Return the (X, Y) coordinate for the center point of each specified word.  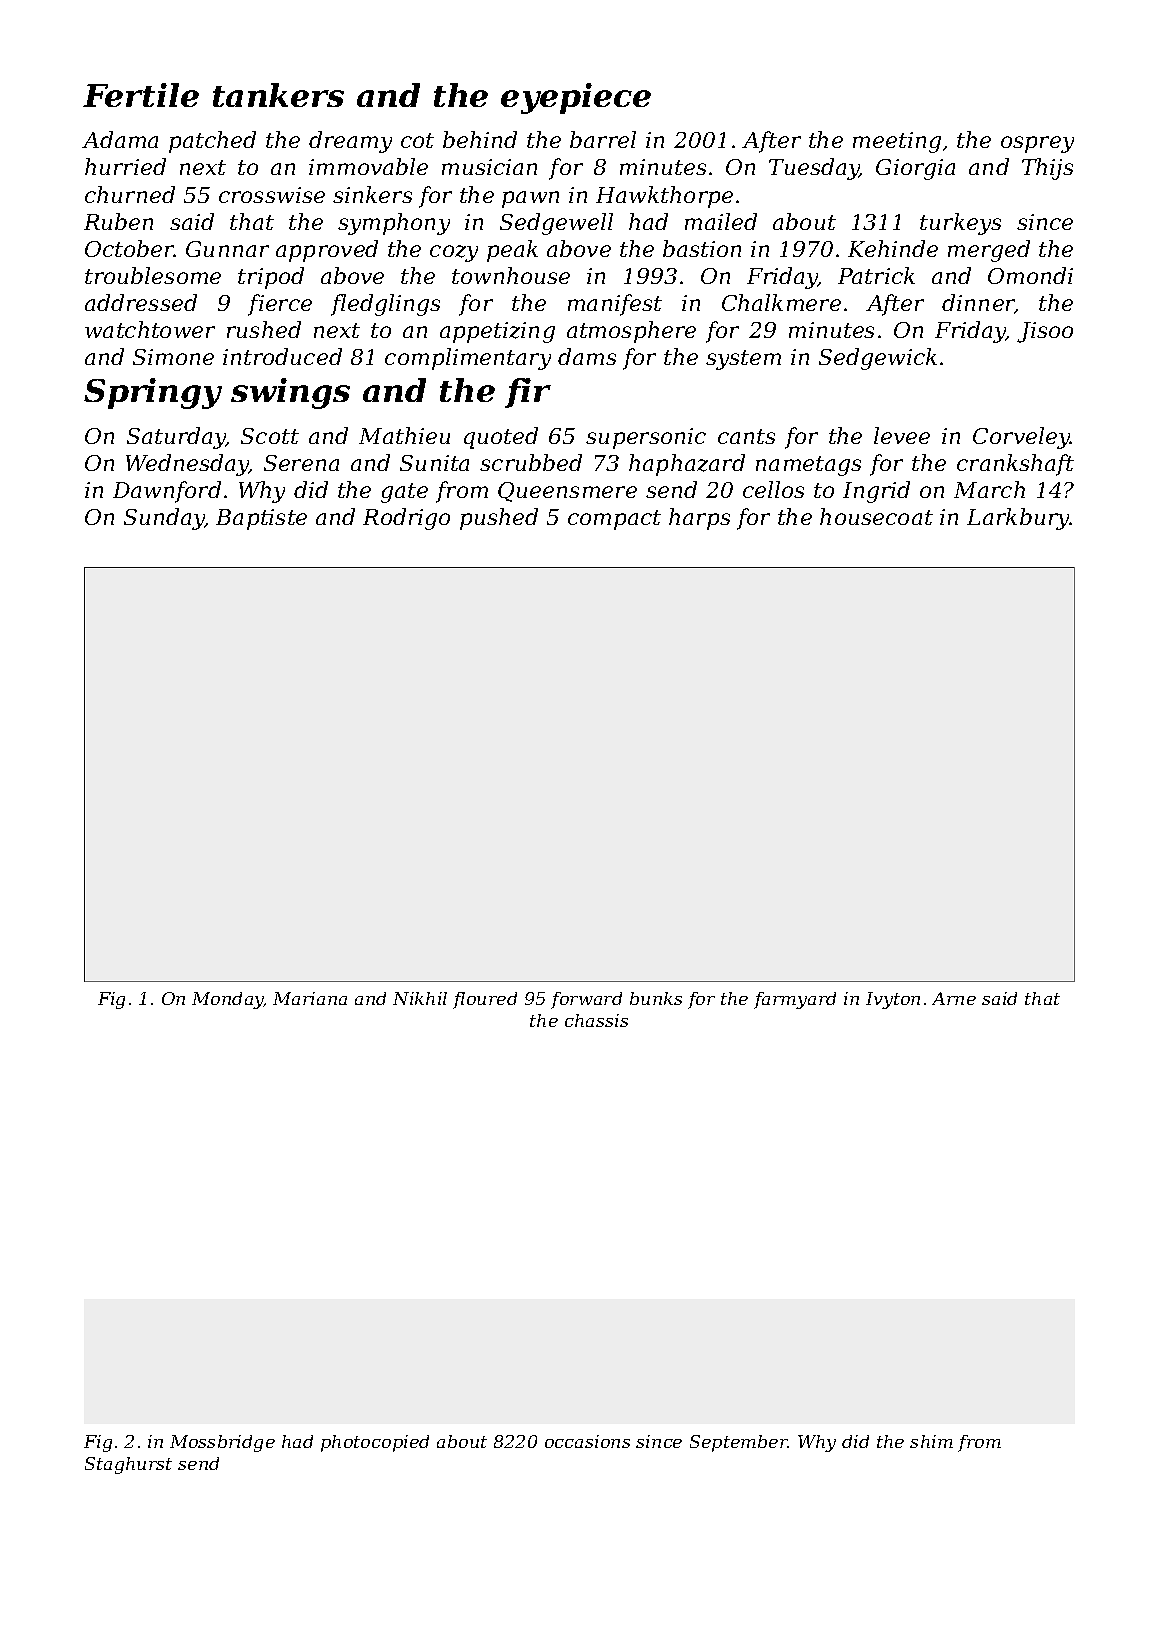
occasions (587, 1441)
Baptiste (261, 519)
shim (931, 1441)
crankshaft (1015, 465)
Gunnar (227, 249)
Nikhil (420, 998)
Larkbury (1018, 519)
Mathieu (404, 435)
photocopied (375, 1443)
